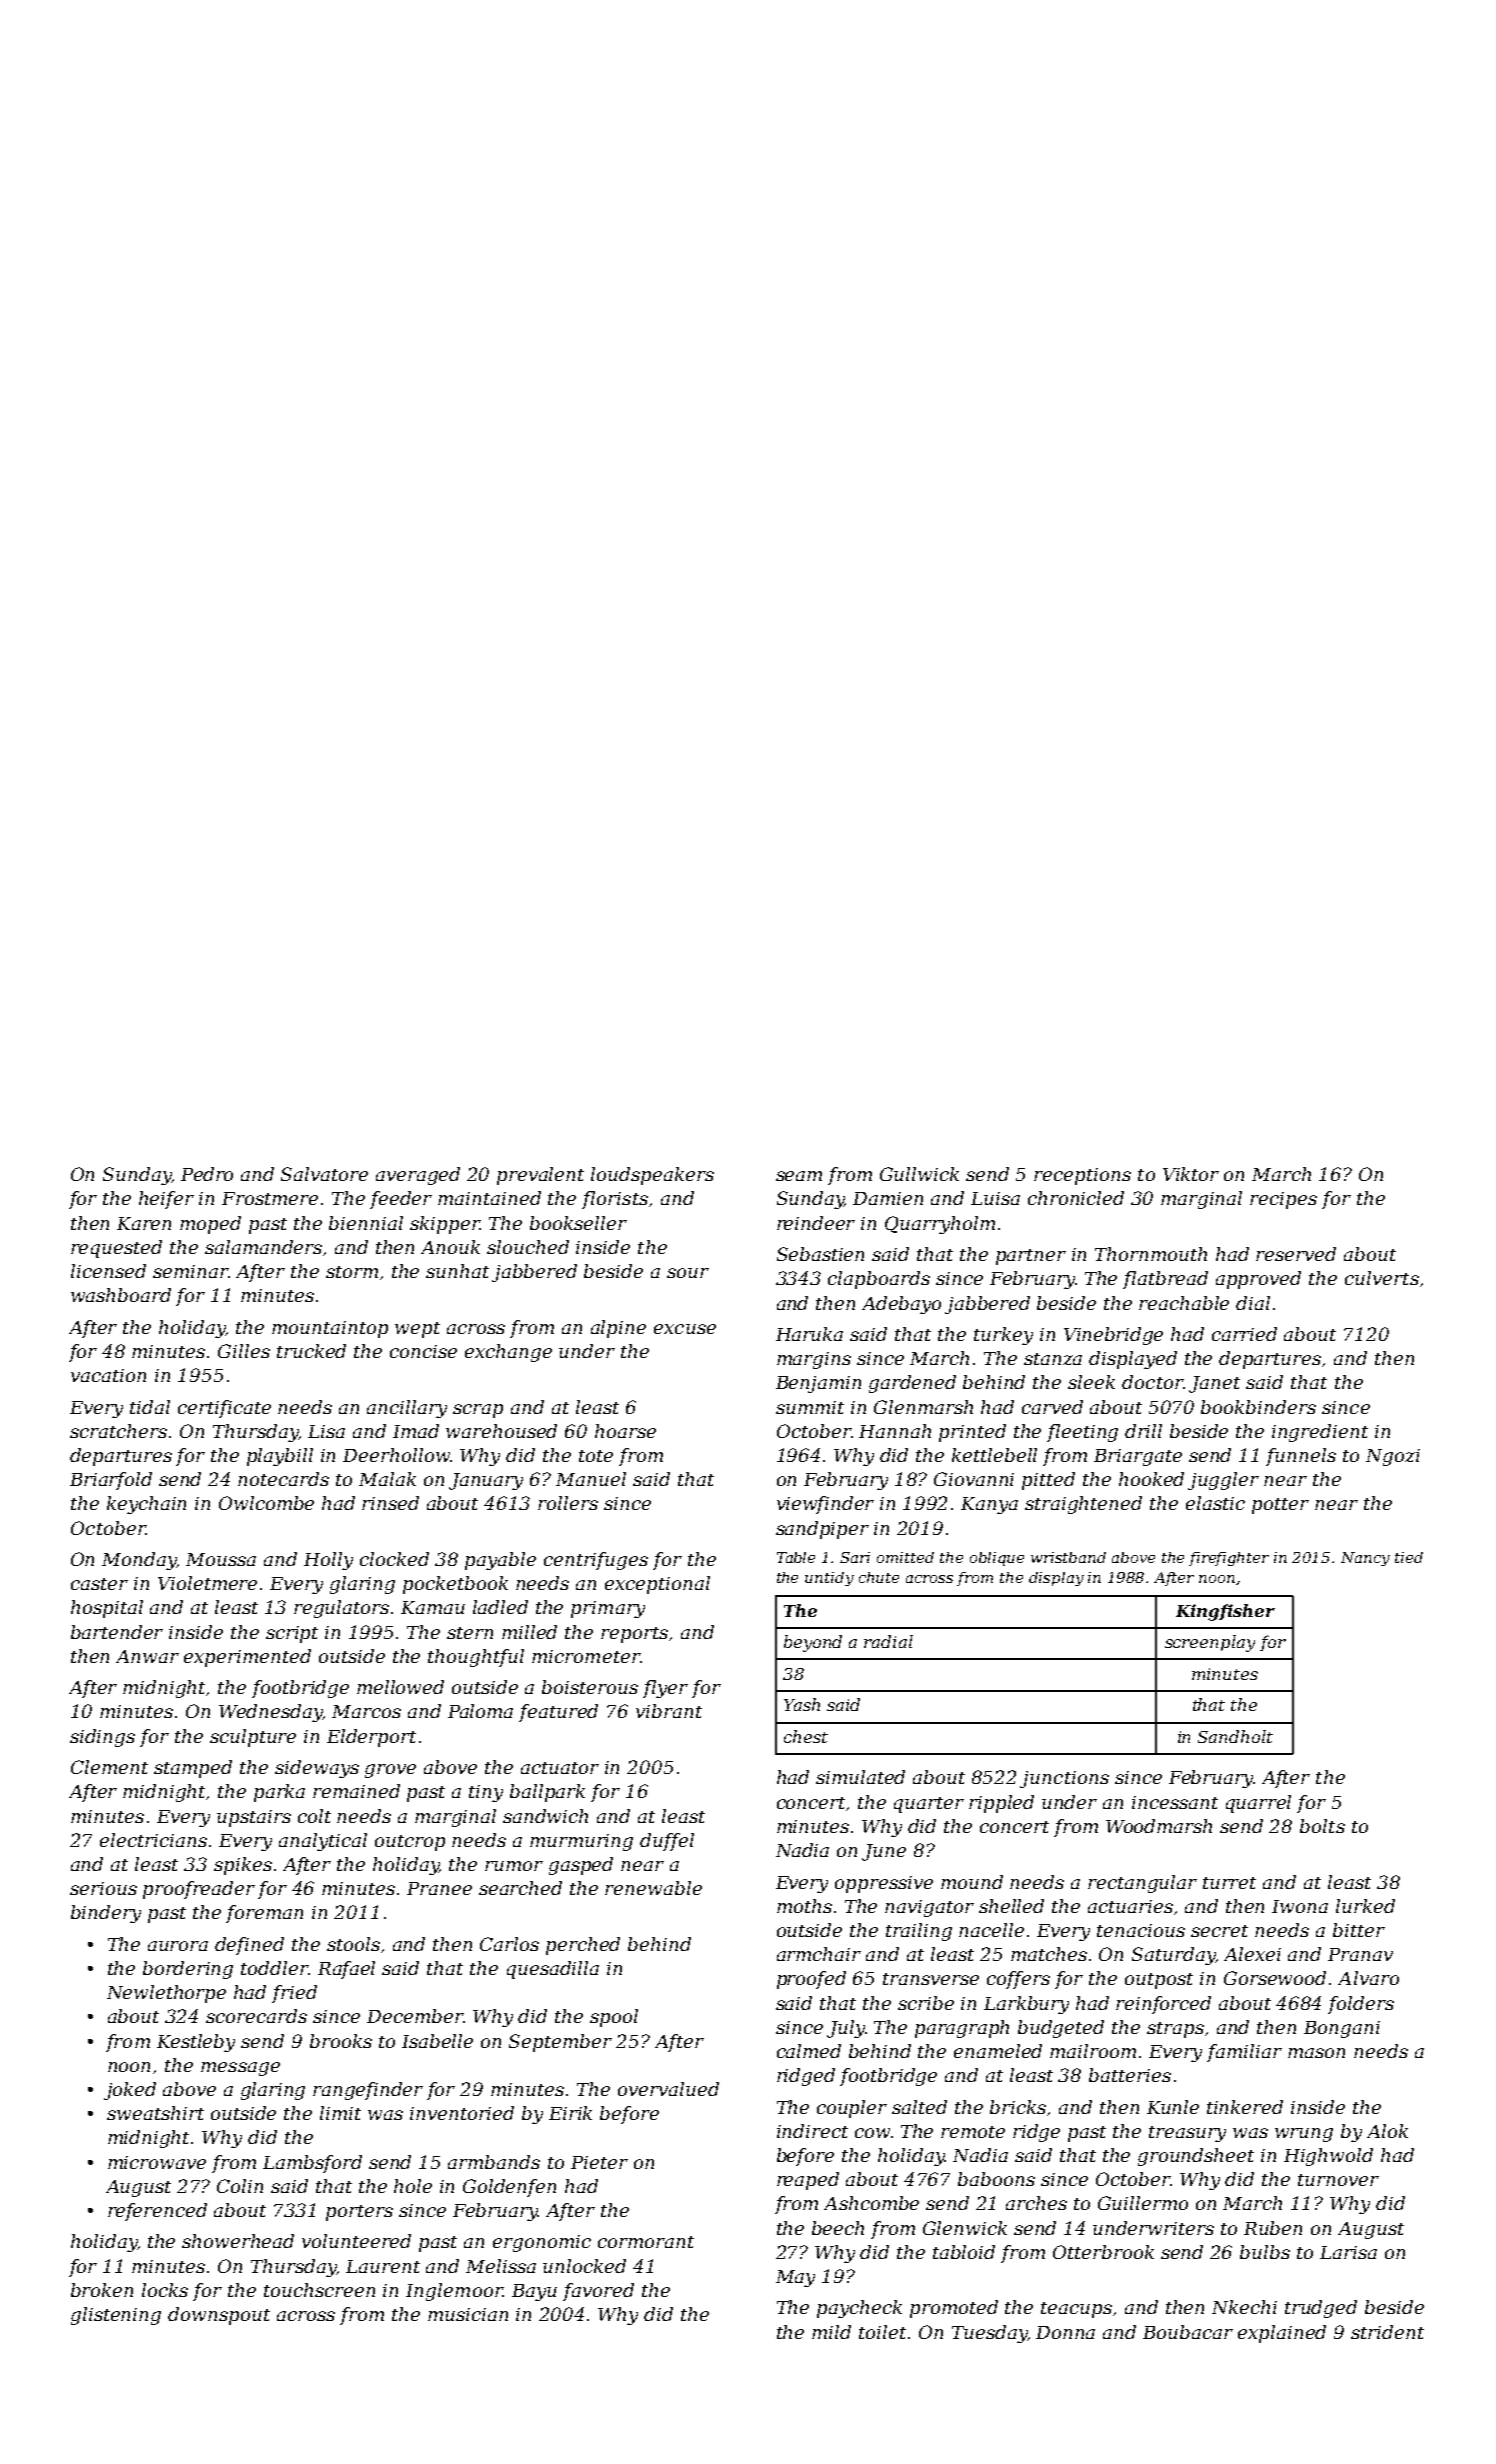  Describe the element at coordinates (121, 1295) in the screenshot. I see `washboard` at that location.
